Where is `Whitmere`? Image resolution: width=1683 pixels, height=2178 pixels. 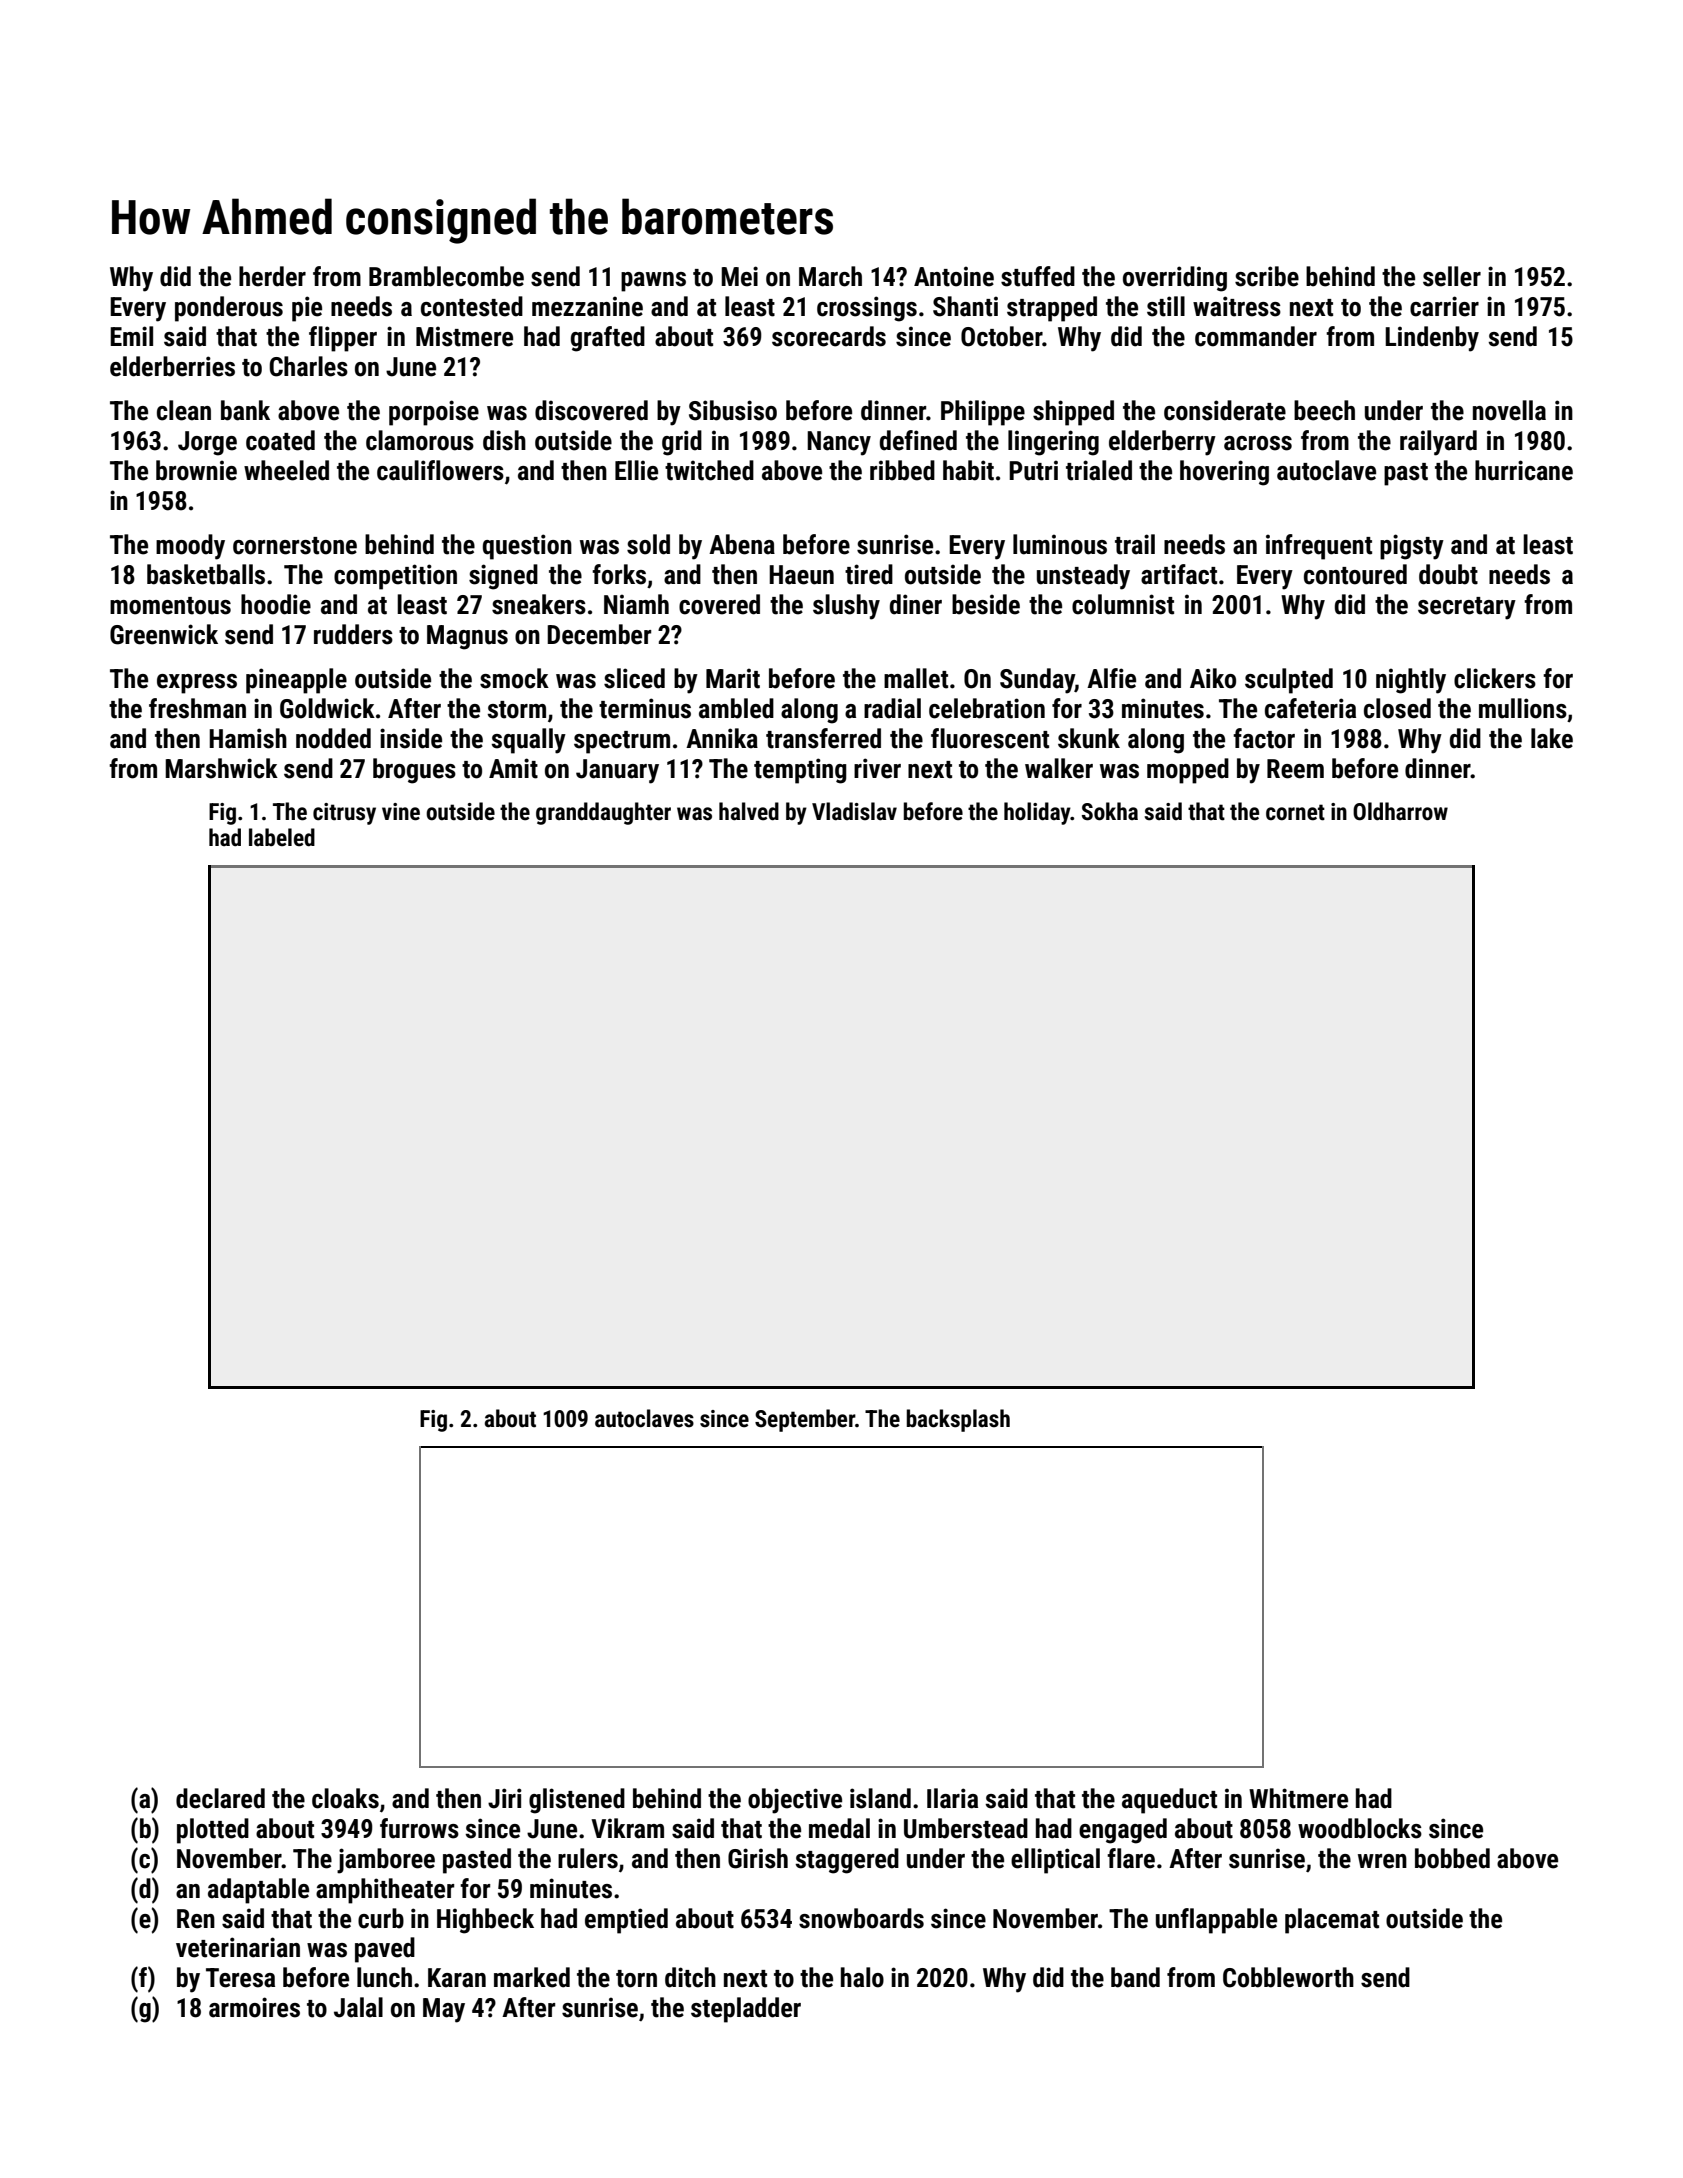
Whitmere is located at coordinates (1298, 1798).
